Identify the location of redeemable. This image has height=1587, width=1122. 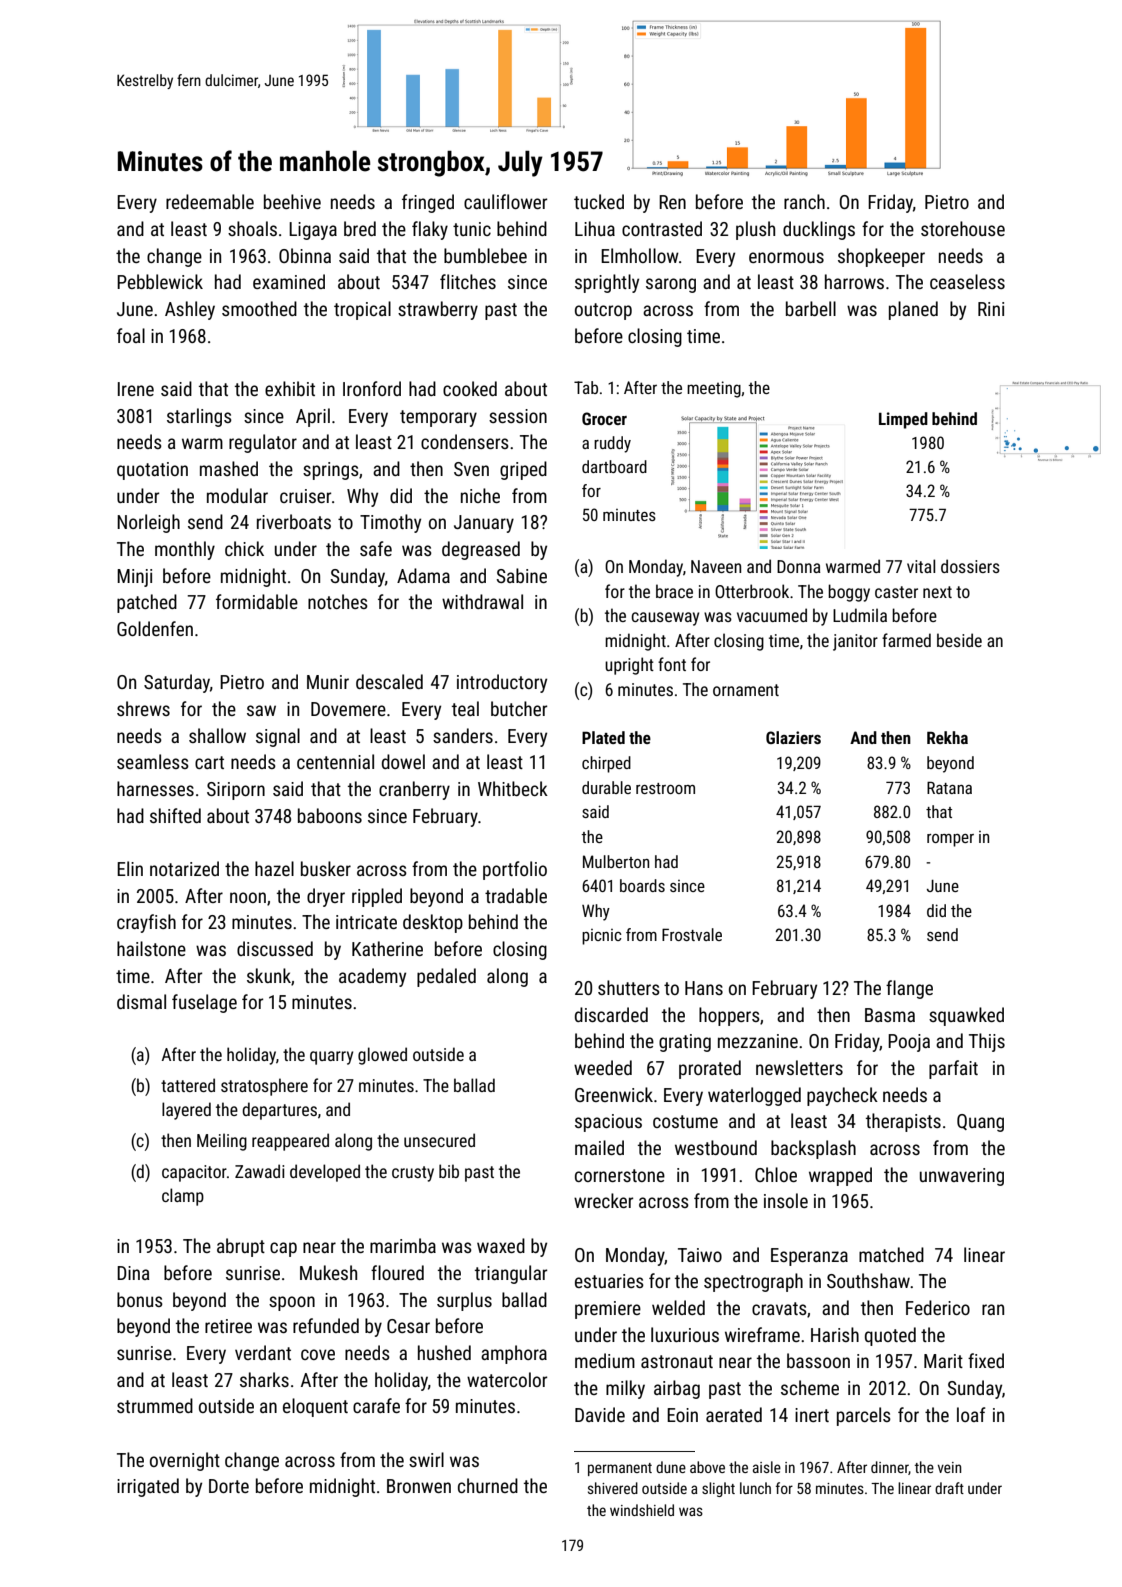
(210, 201).
